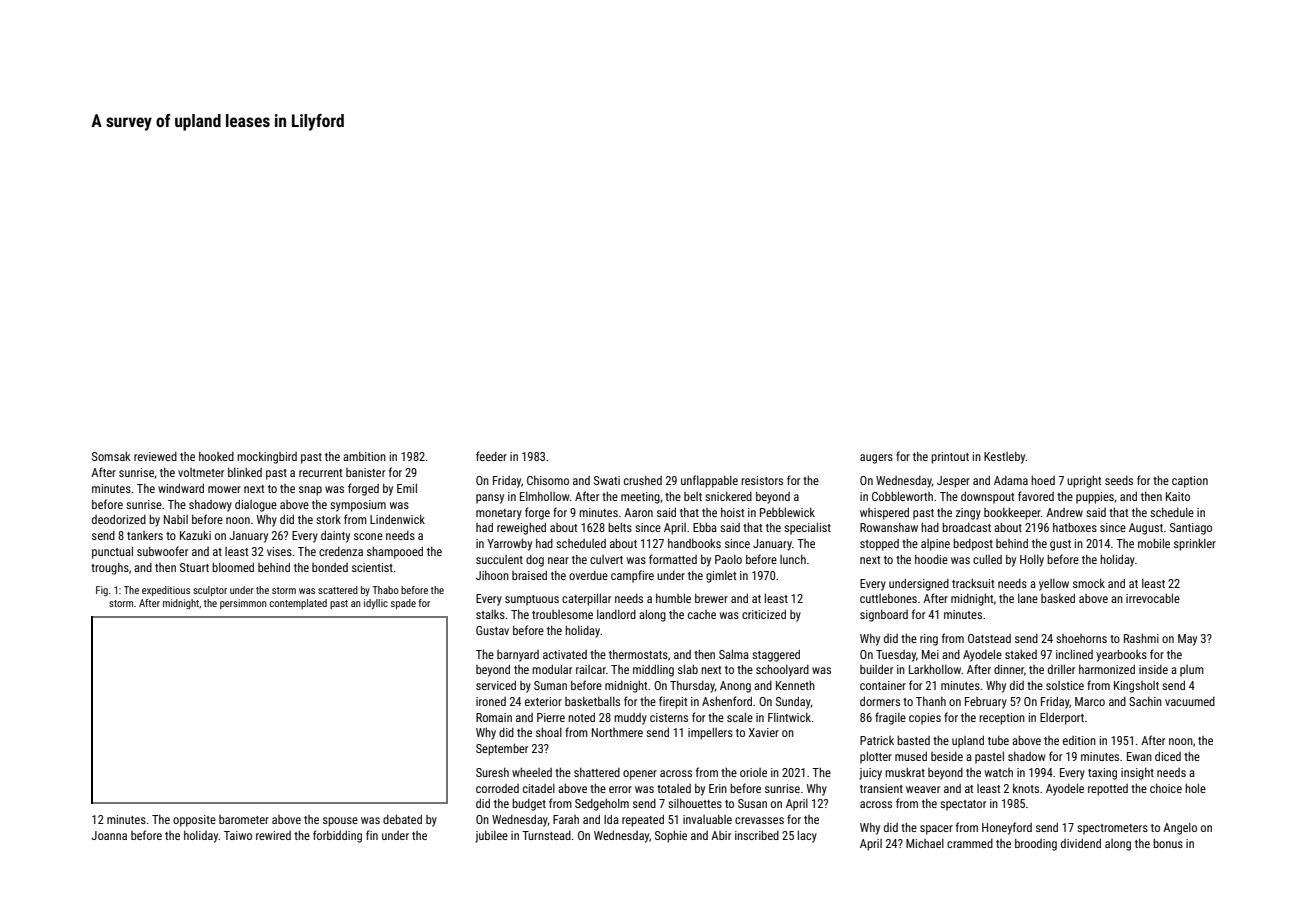 The height and width of the screenshot is (924, 1308). What do you see at coordinates (337, 836) in the screenshot?
I see `forbidding` at bounding box center [337, 836].
